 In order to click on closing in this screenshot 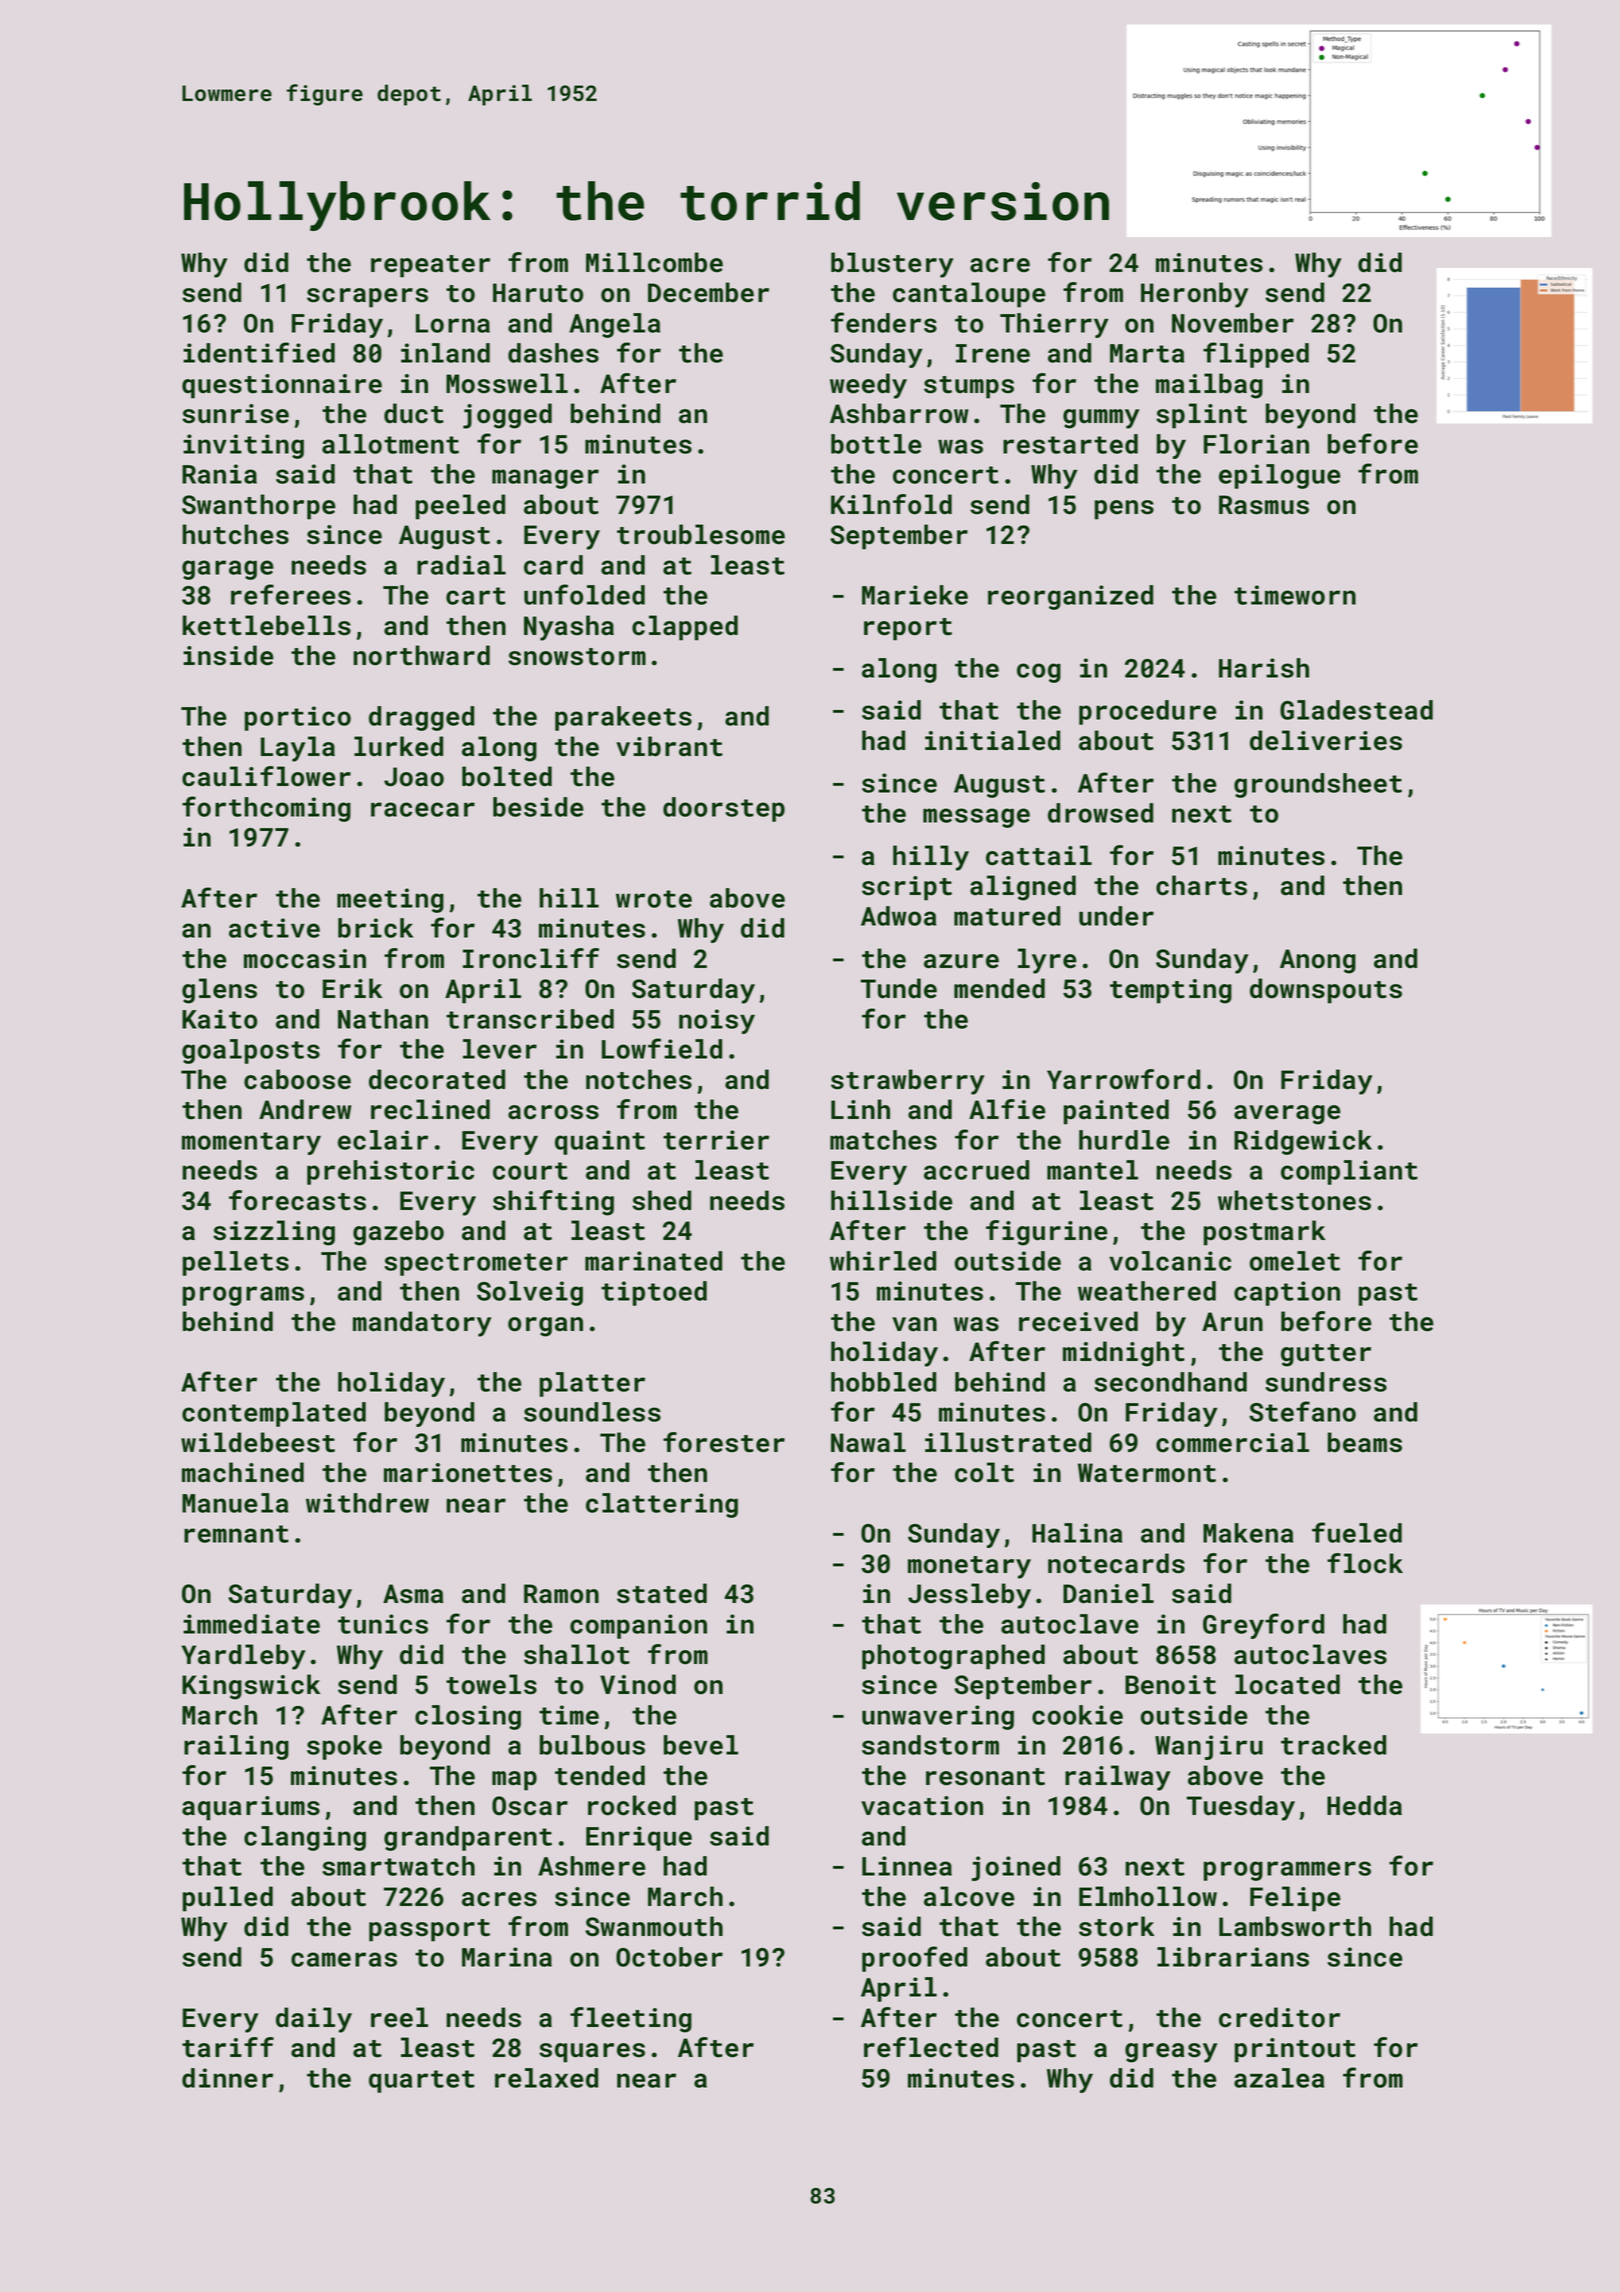, I will do `click(468, 1717)`.
